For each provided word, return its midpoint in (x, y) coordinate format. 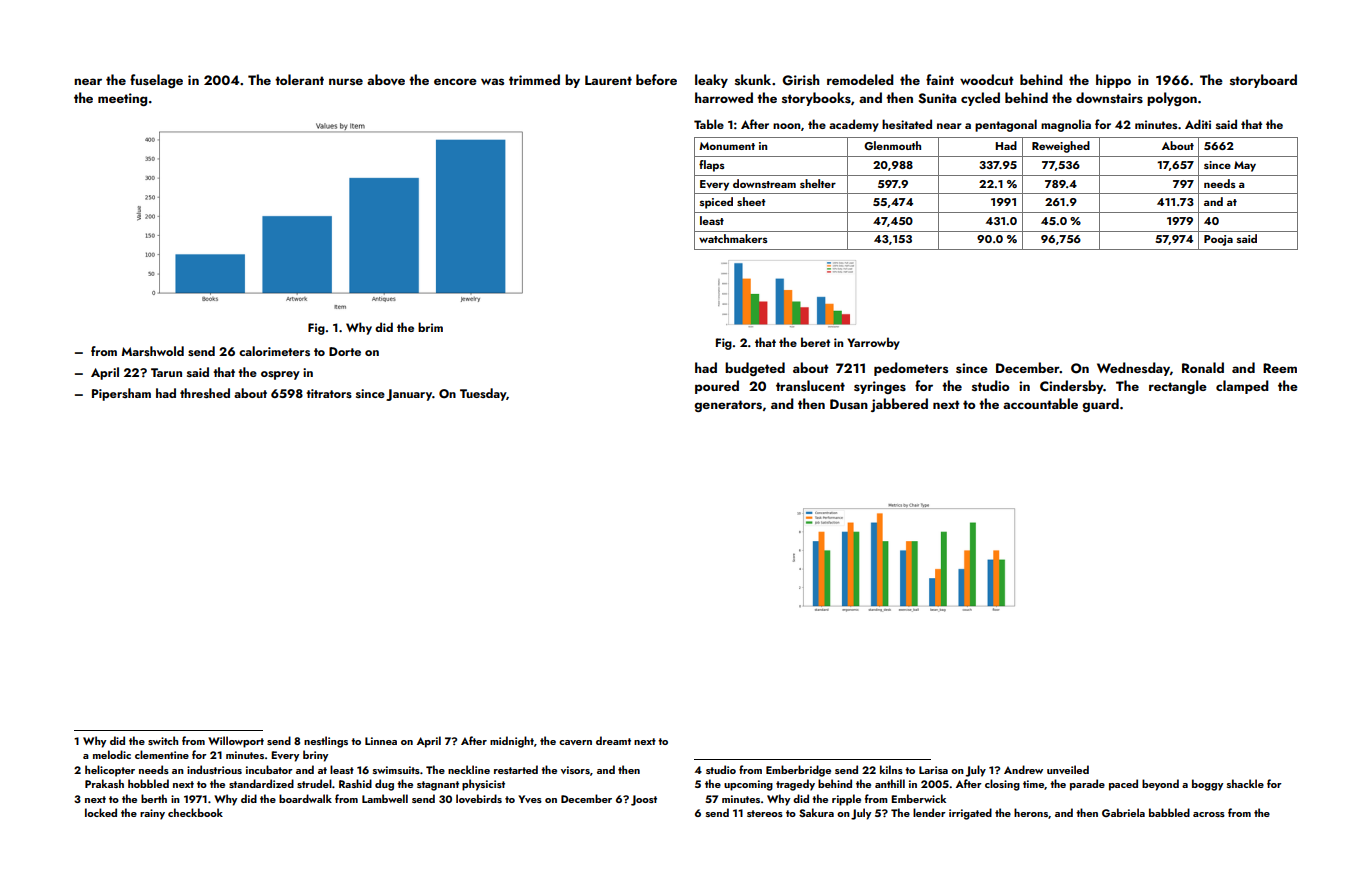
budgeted (755, 369)
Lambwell (385, 798)
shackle (1245, 783)
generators (728, 406)
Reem (1280, 368)
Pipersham (121, 394)
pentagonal (1006, 125)
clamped (1242, 387)
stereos (765, 813)
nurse (346, 81)
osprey (280, 375)
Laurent (608, 80)
